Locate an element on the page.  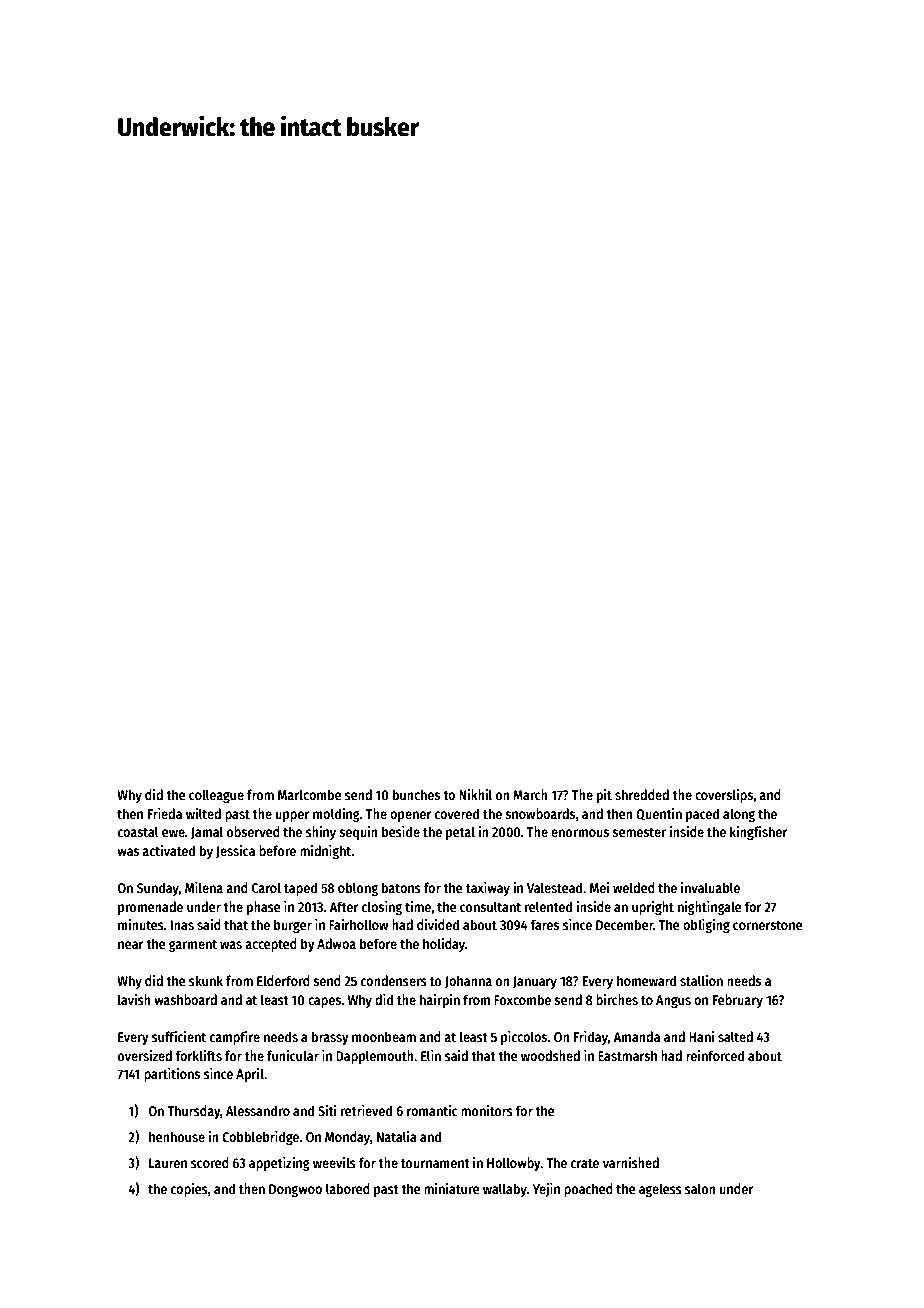
shredded is located at coordinates (642, 794).
